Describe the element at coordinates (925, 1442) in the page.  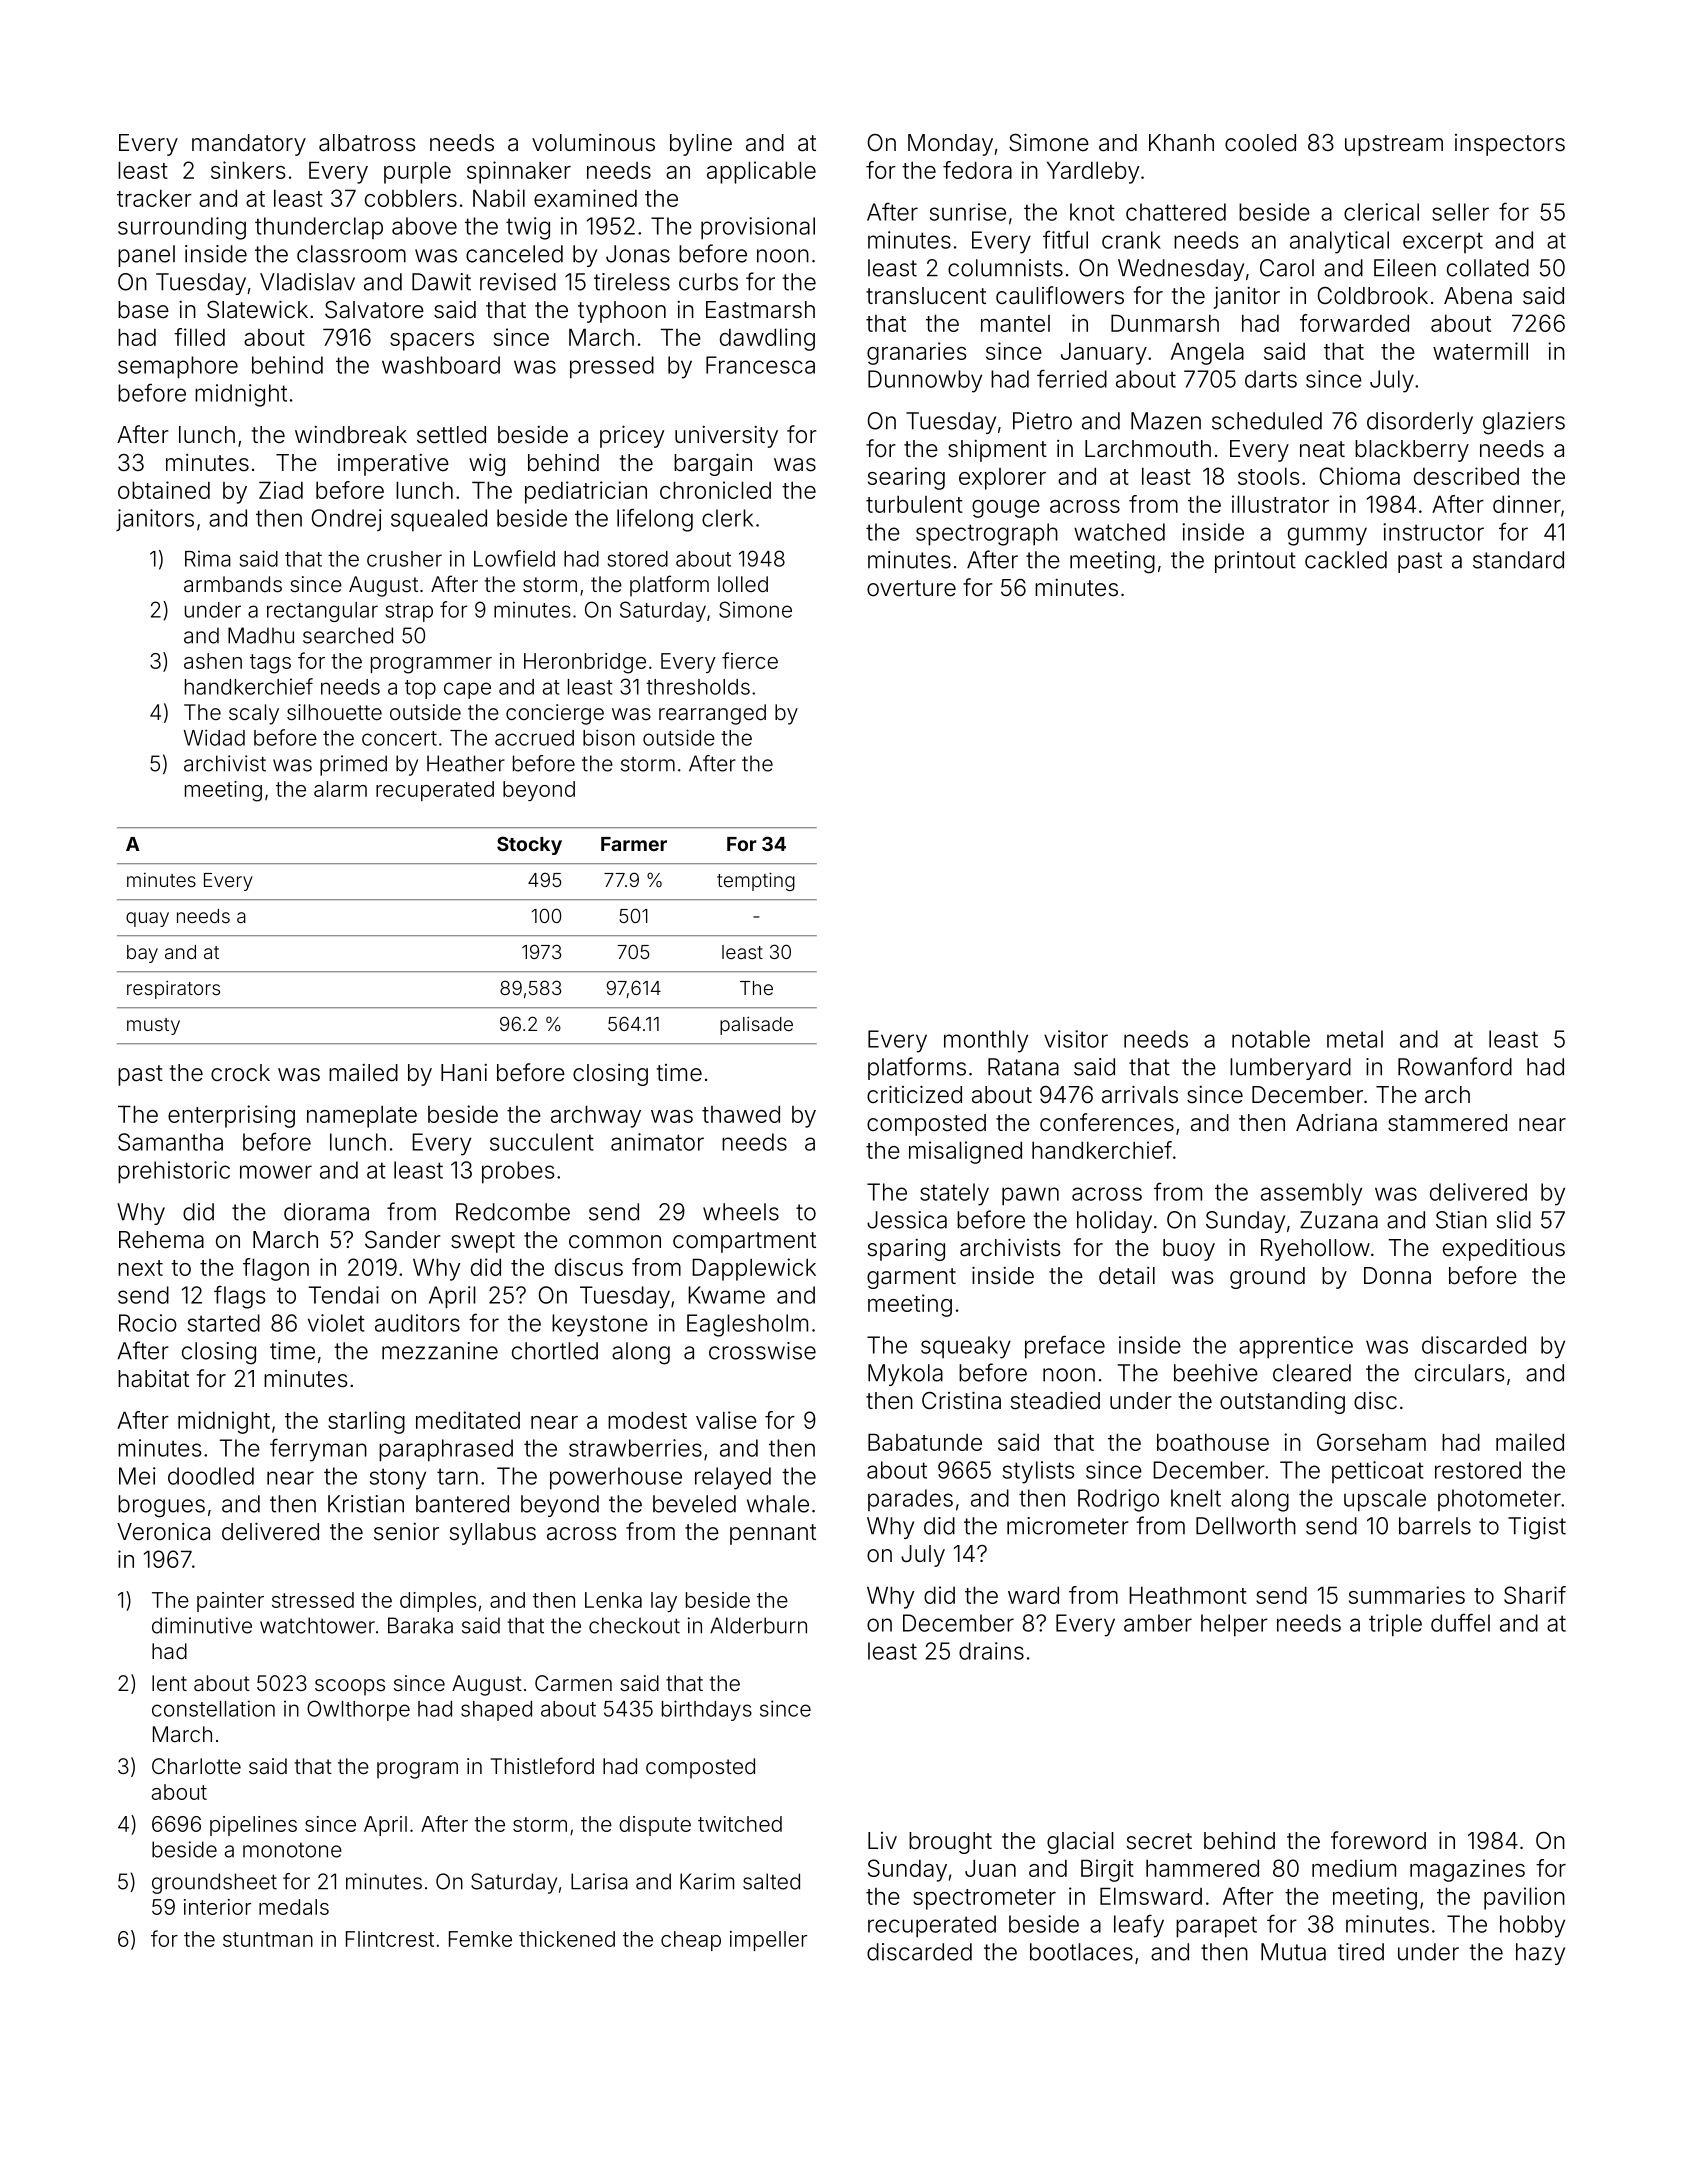
I see `Babatunde` at that location.
